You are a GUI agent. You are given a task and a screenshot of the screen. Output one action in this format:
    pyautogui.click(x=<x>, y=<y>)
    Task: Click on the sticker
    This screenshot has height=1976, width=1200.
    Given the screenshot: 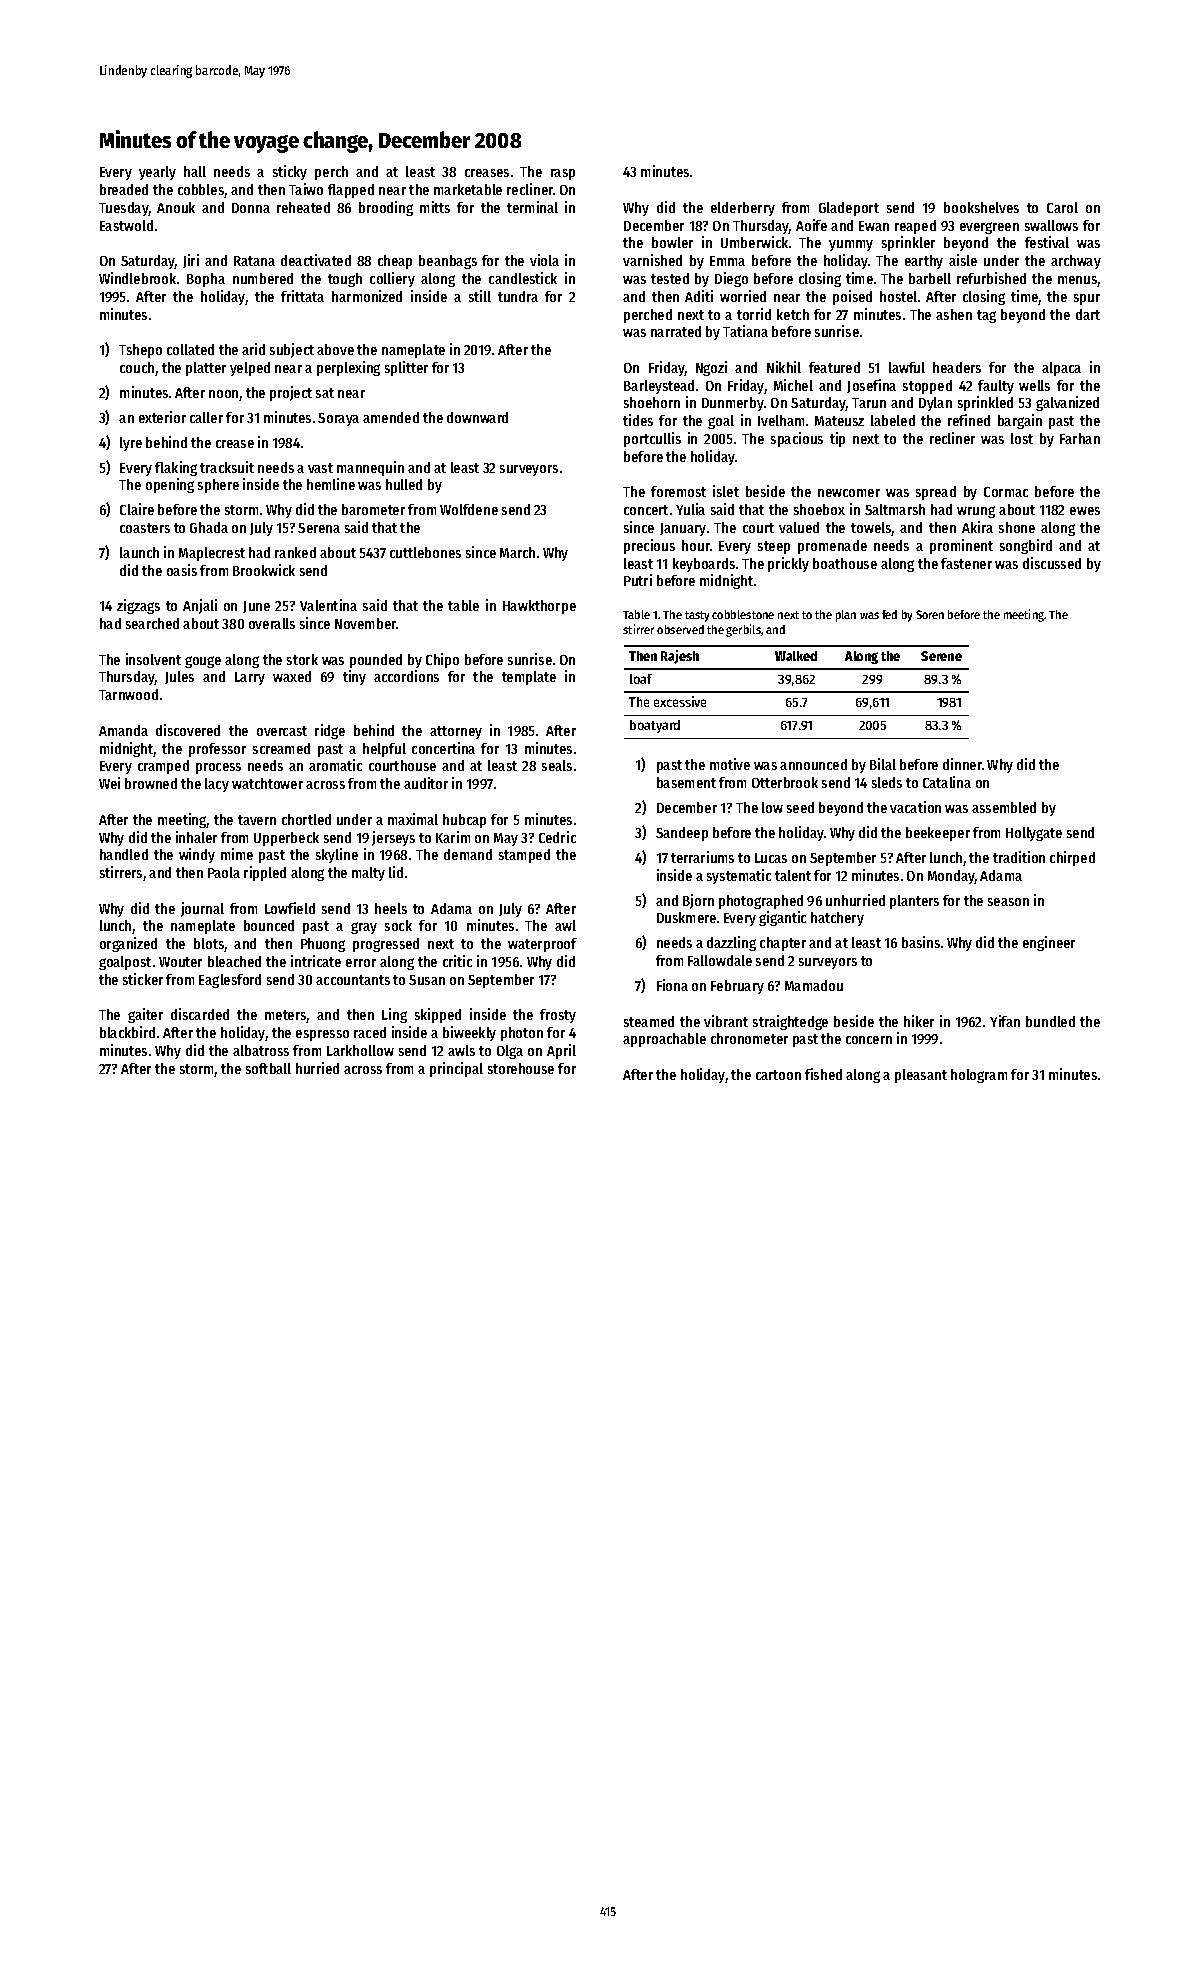 What is the action you would take?
    pyautogui.click(x=143, y=979)
